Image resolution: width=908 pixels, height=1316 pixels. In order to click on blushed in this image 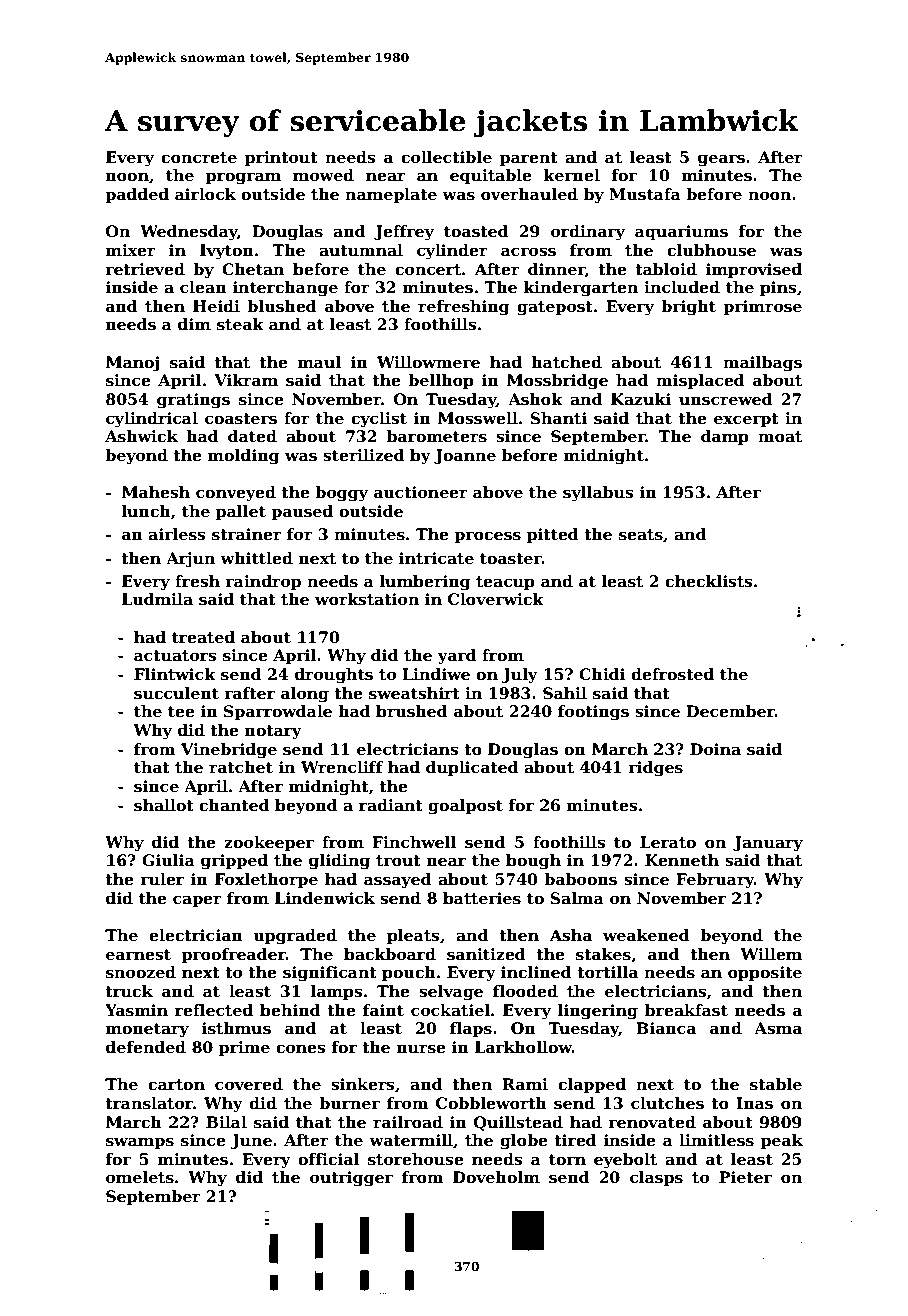, I will do `click(282, 306)`.
